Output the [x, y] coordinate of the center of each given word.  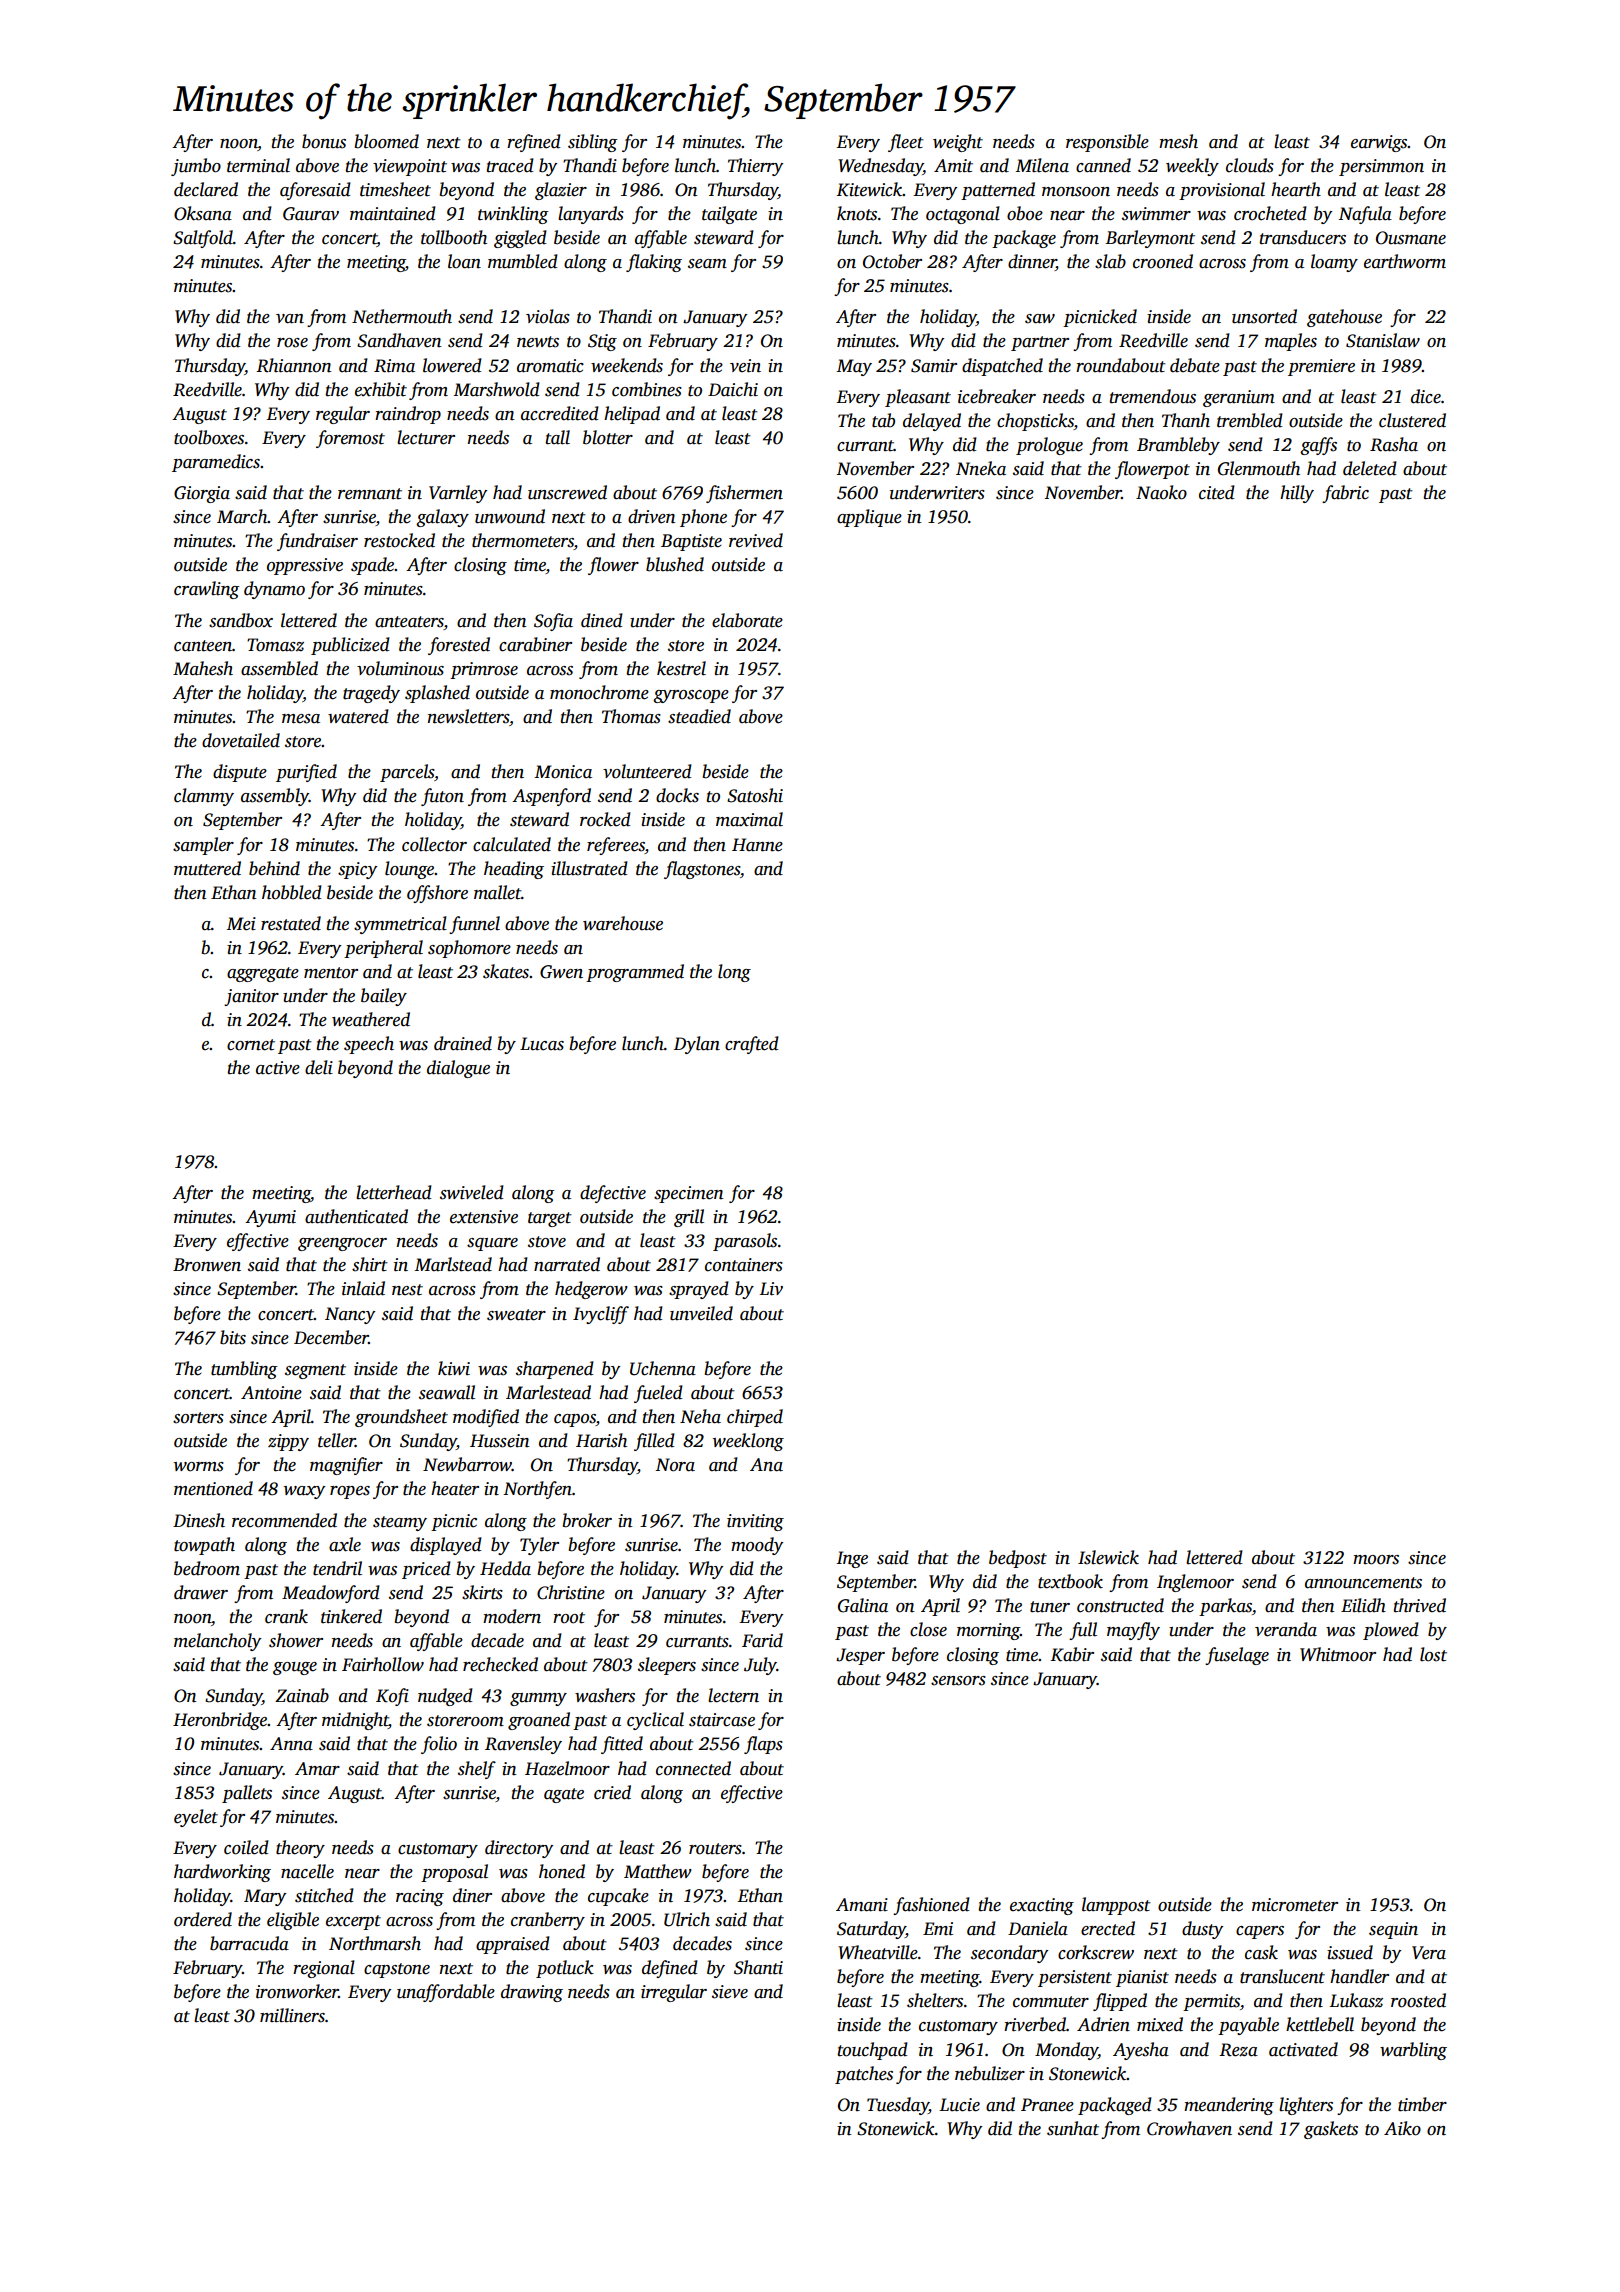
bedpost [1018, 1559]
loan [464, 261]
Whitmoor [1338, 1654]
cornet [251, 1045]
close [928, 1629]
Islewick [1108, 1557]
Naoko [1161, 492]
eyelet [196, 1818]
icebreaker [997, 396]
